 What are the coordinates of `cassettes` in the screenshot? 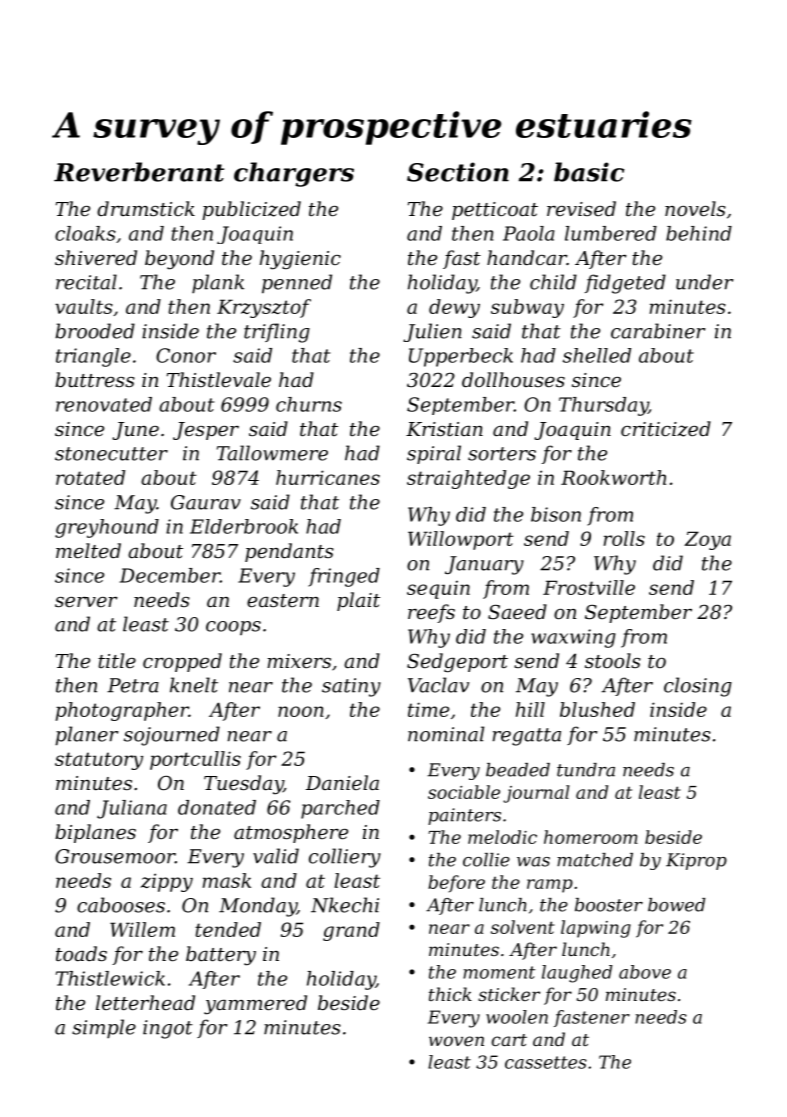 It's located at (546, 1062).
